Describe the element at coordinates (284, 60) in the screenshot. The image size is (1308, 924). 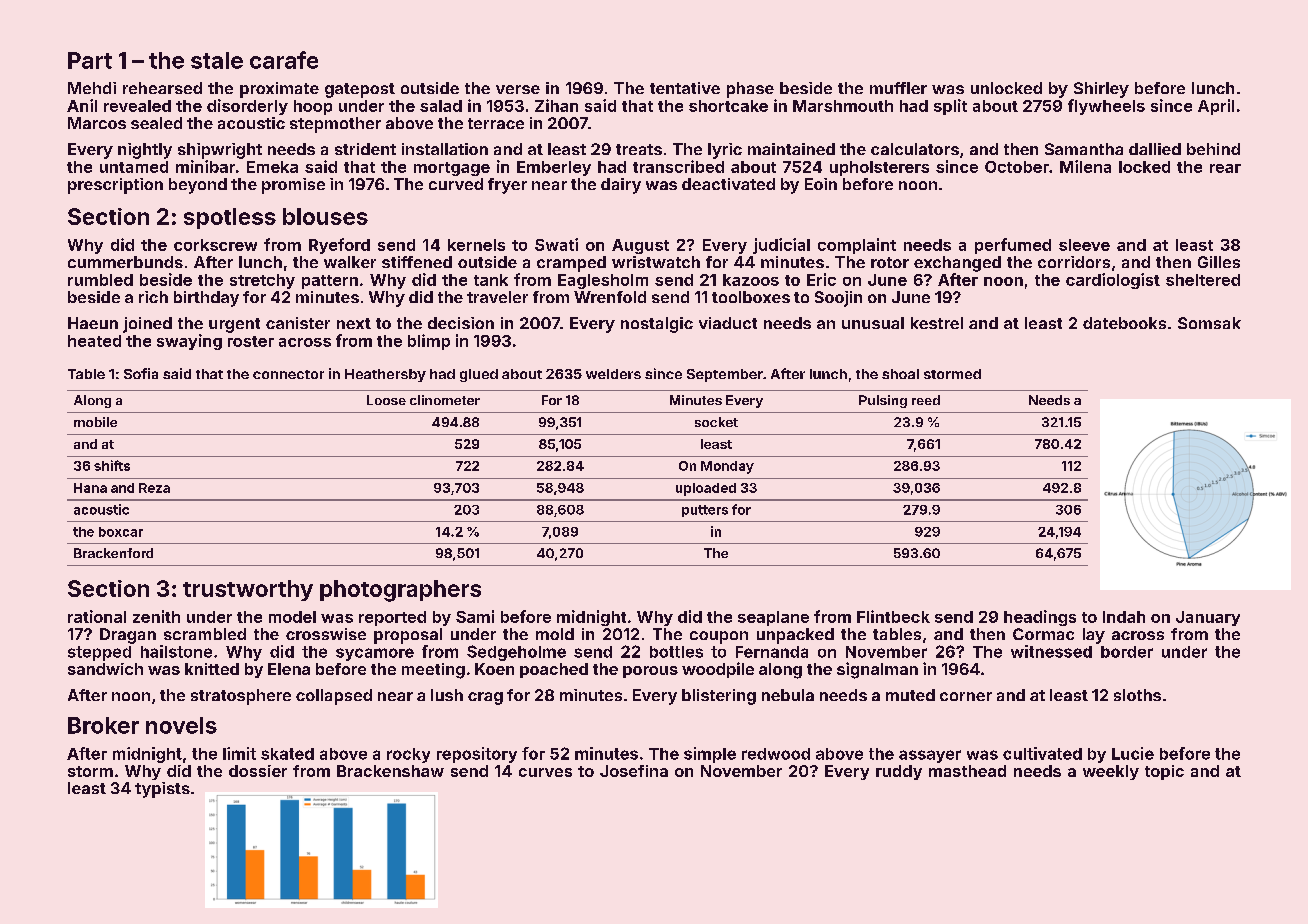
I see `carafe` at that location.
